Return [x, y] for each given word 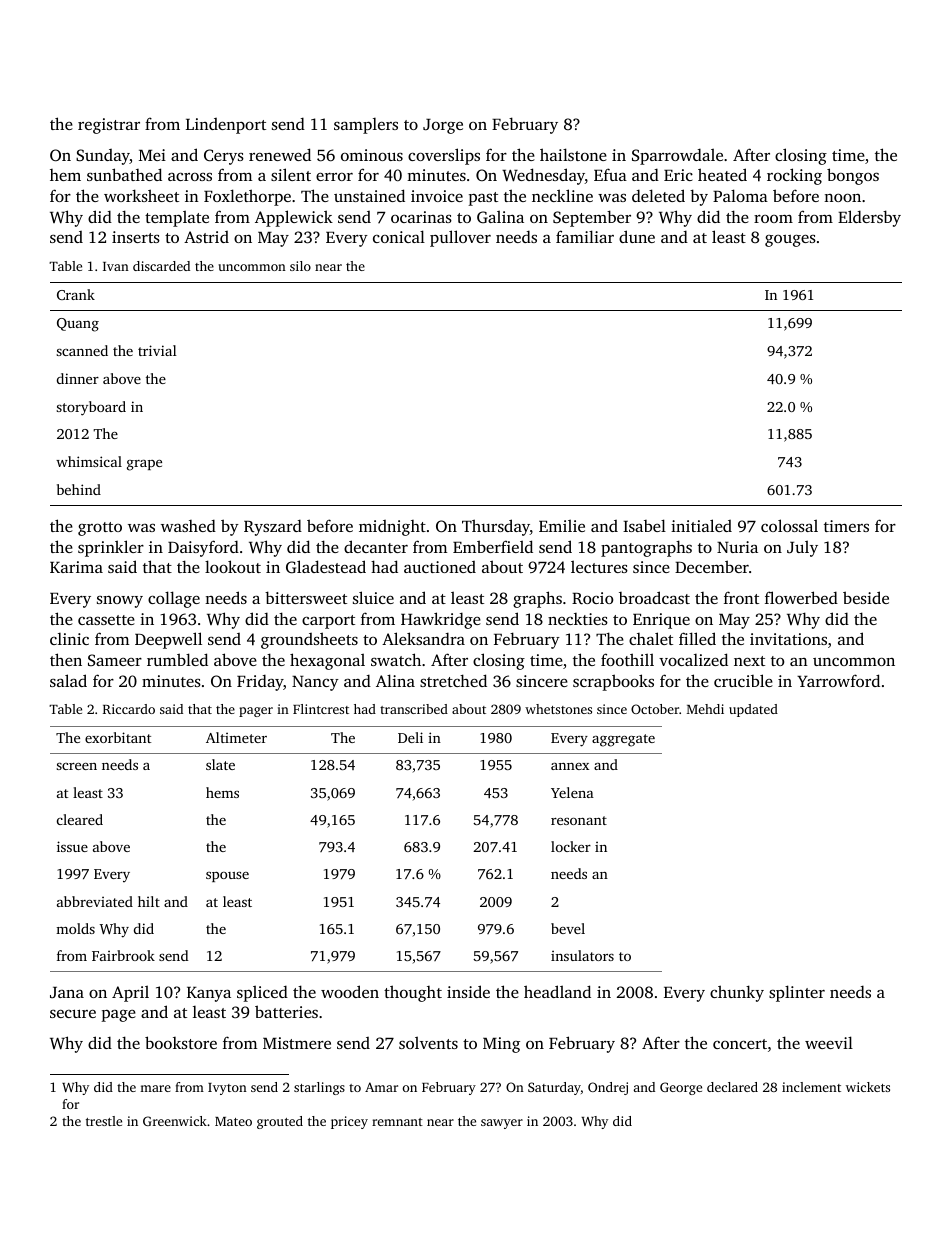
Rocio [592, 598]
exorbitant [118, 737]
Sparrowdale [677, 156]
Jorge [443, 126]
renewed [280, 154]
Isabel [644, 525]
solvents [428, 1042]
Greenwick [175, 1121]
